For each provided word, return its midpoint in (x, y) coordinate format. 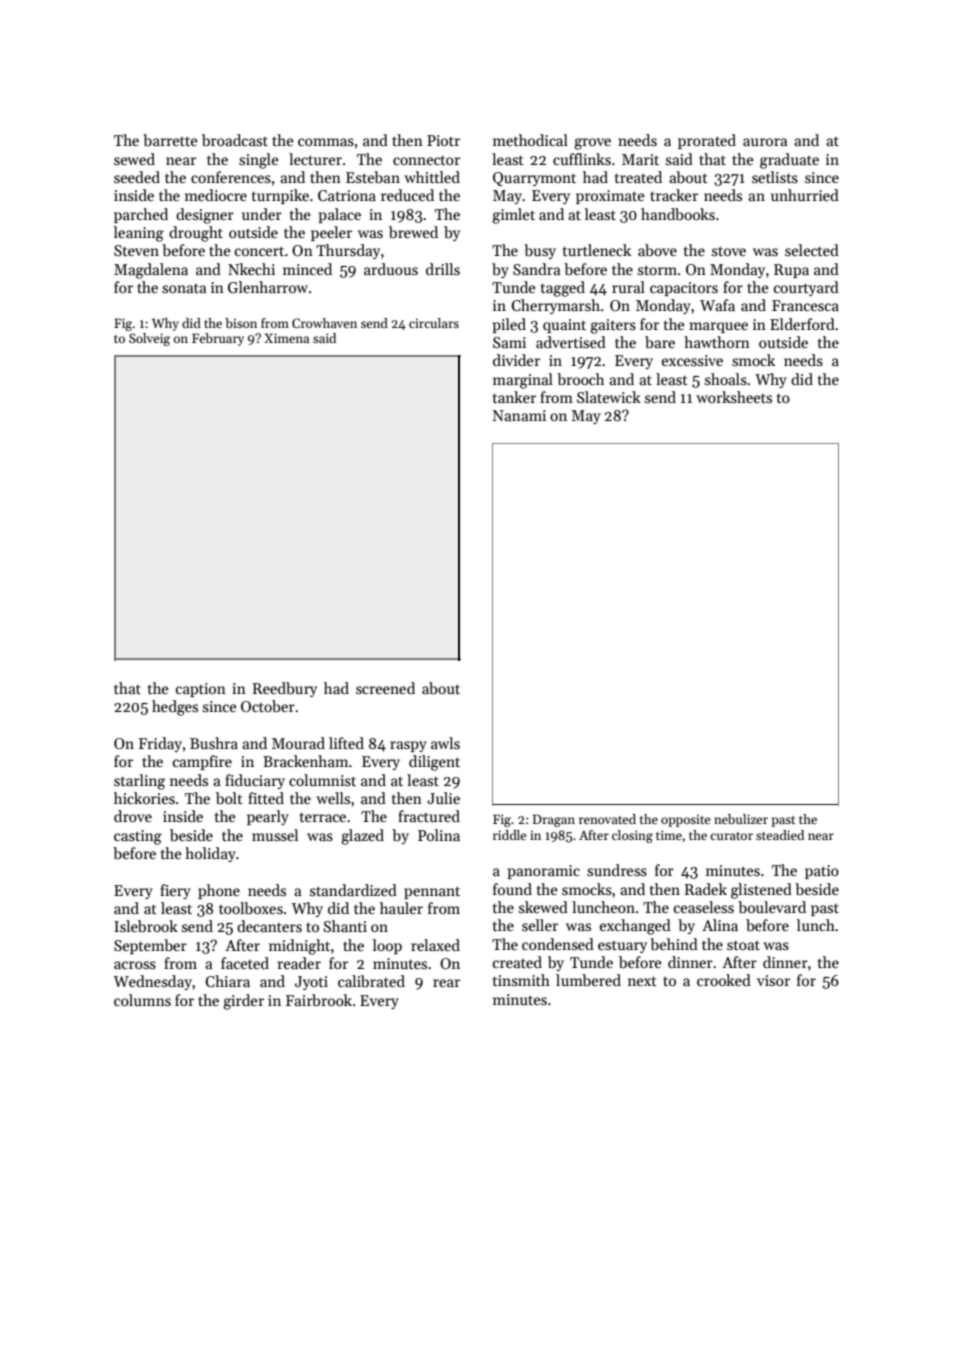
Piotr (443, 140)
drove (133, 816)
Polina (439, 835)
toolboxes (251, 908)
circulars (434, 323)
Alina (720, 925)
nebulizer (741, 819)
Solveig (149, 339)
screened (385, 688)
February (218, 339)
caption (201, 690)
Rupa (791, 271)
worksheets (734, 397)
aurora (765, 142)
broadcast (235, 140)
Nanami (519, 415)
